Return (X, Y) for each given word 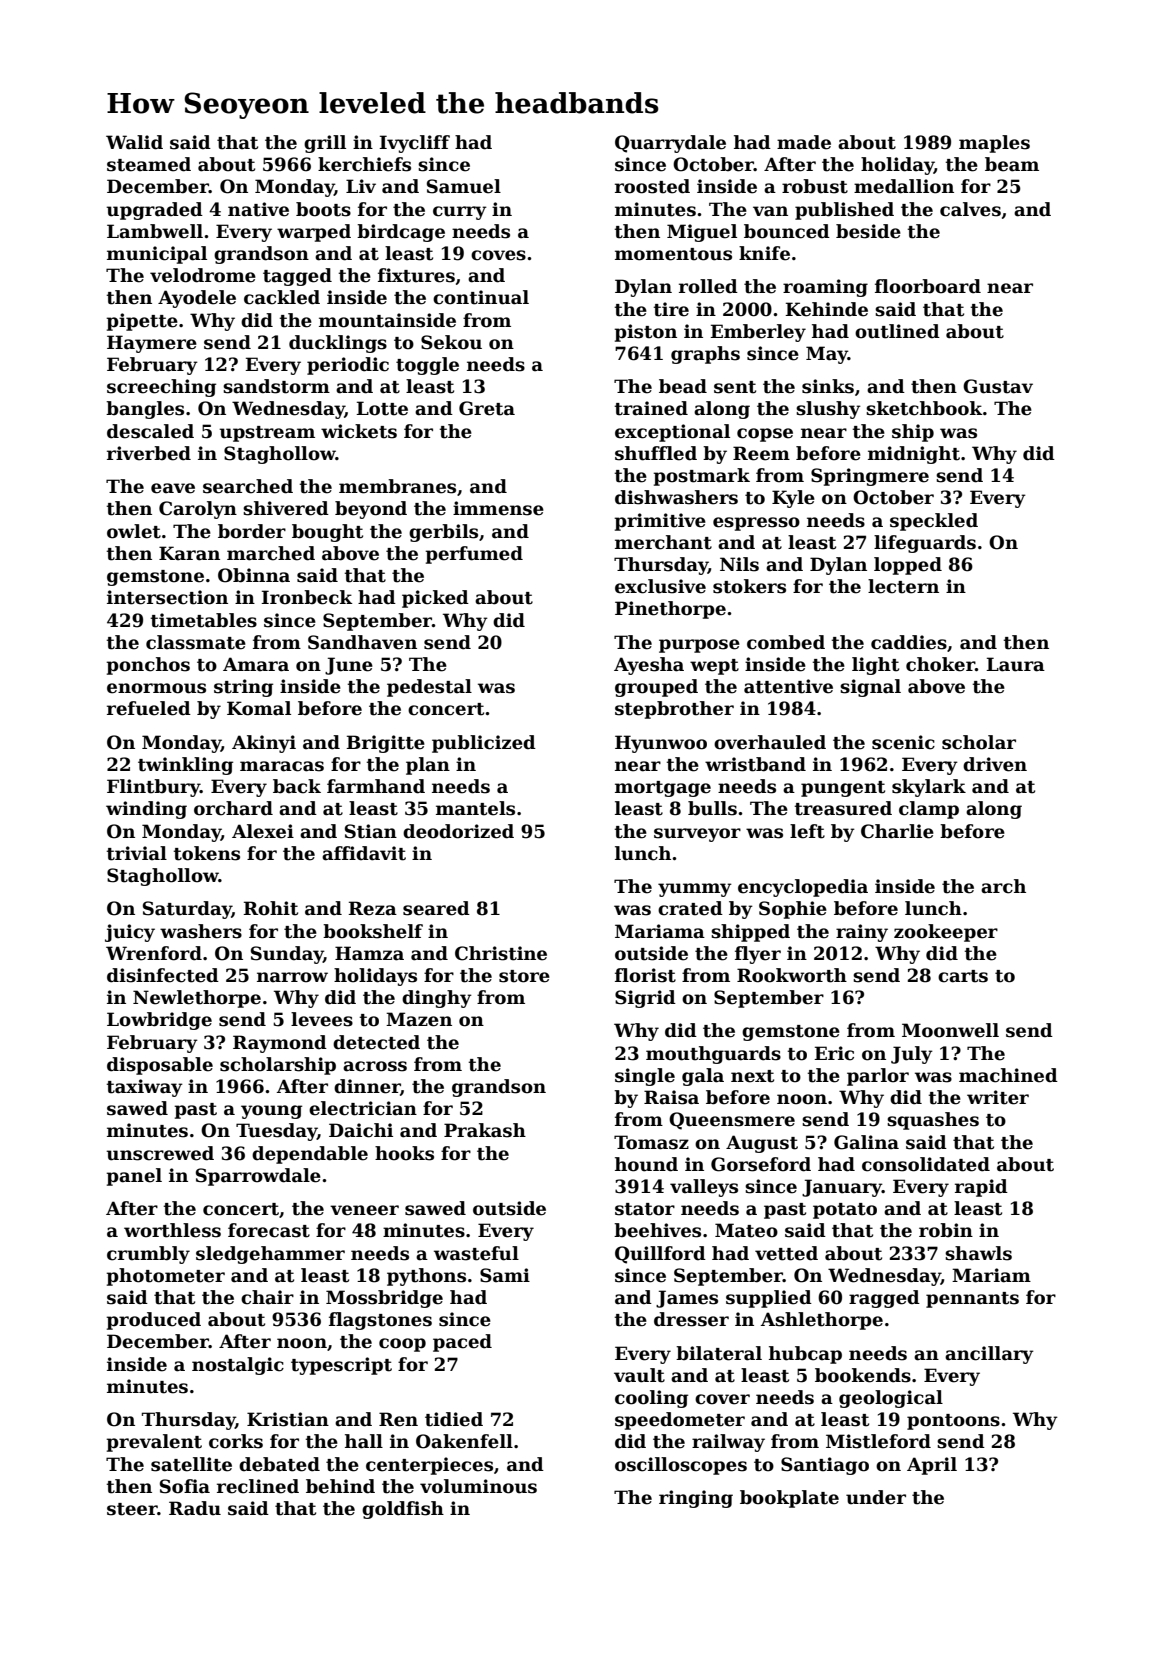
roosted (652, 186)
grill (325, 144)
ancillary (989, 1355)
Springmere (870, 477)
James (687, 1299)
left (807, 831)
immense (498, 508)
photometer (165, 1277)
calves (970, 209)
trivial (136, 853)
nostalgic (238, 1366)
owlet (134, 531)
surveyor (697, 835)
